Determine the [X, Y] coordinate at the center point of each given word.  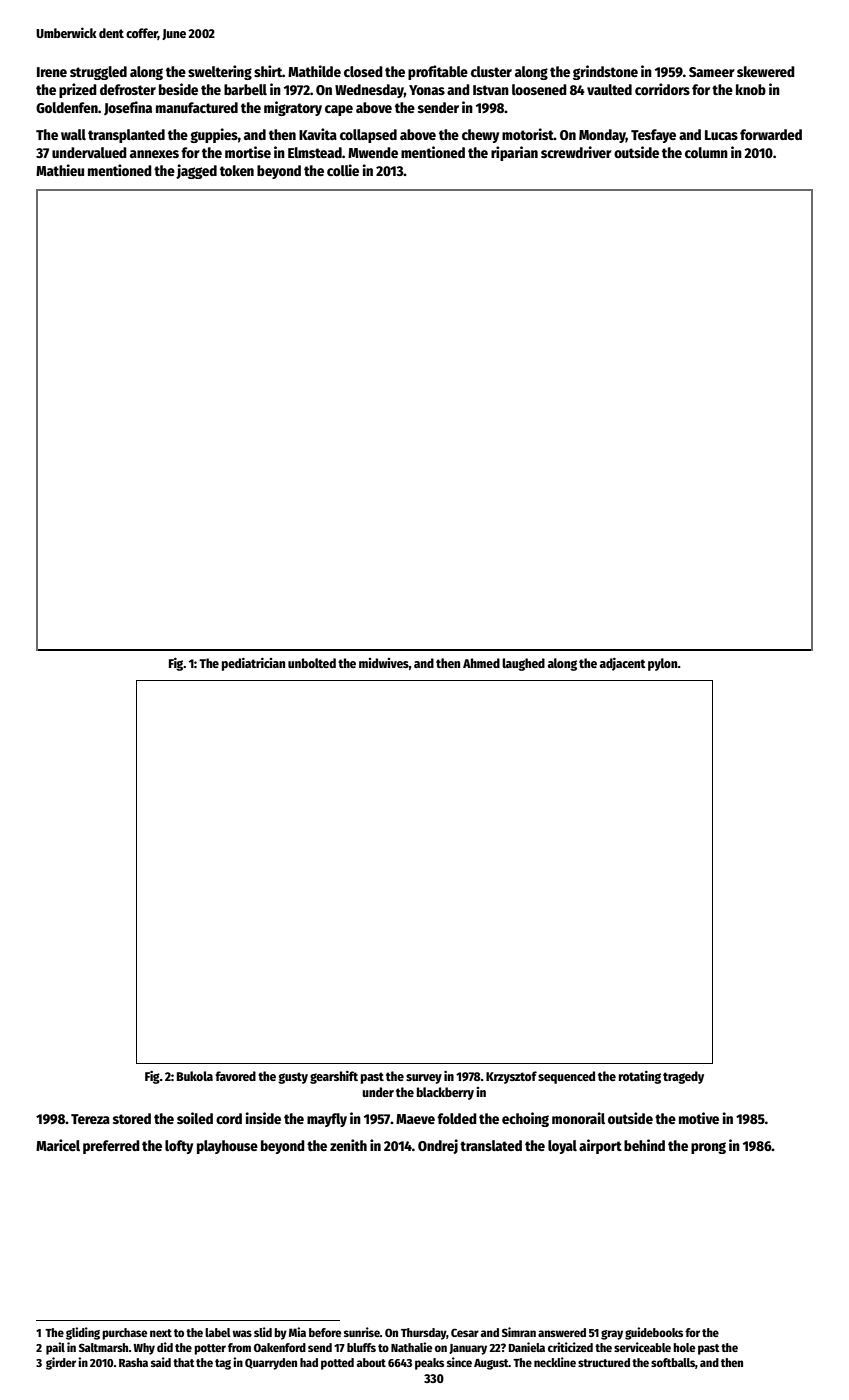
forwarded [771, 134]
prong [708, 1148]
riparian [514, 153]
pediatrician [253, 664]
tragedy [683, 1077]
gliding [83, 1333]
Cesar [465, 1332]
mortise [248, 152]
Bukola [195, 1076]
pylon [663, 664]
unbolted [312, 663]
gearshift [334, 1077]
